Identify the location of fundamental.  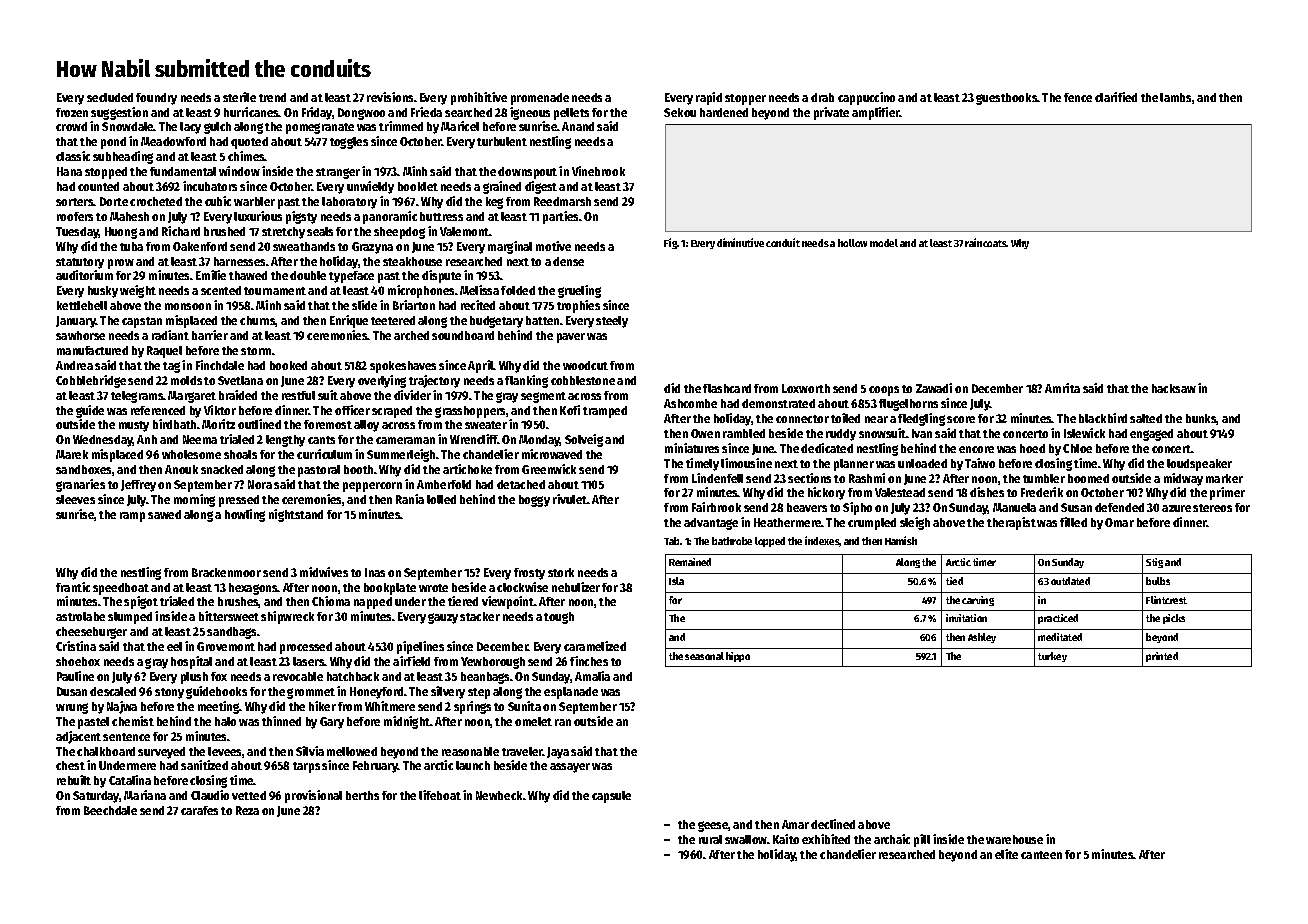
(183, 171).
